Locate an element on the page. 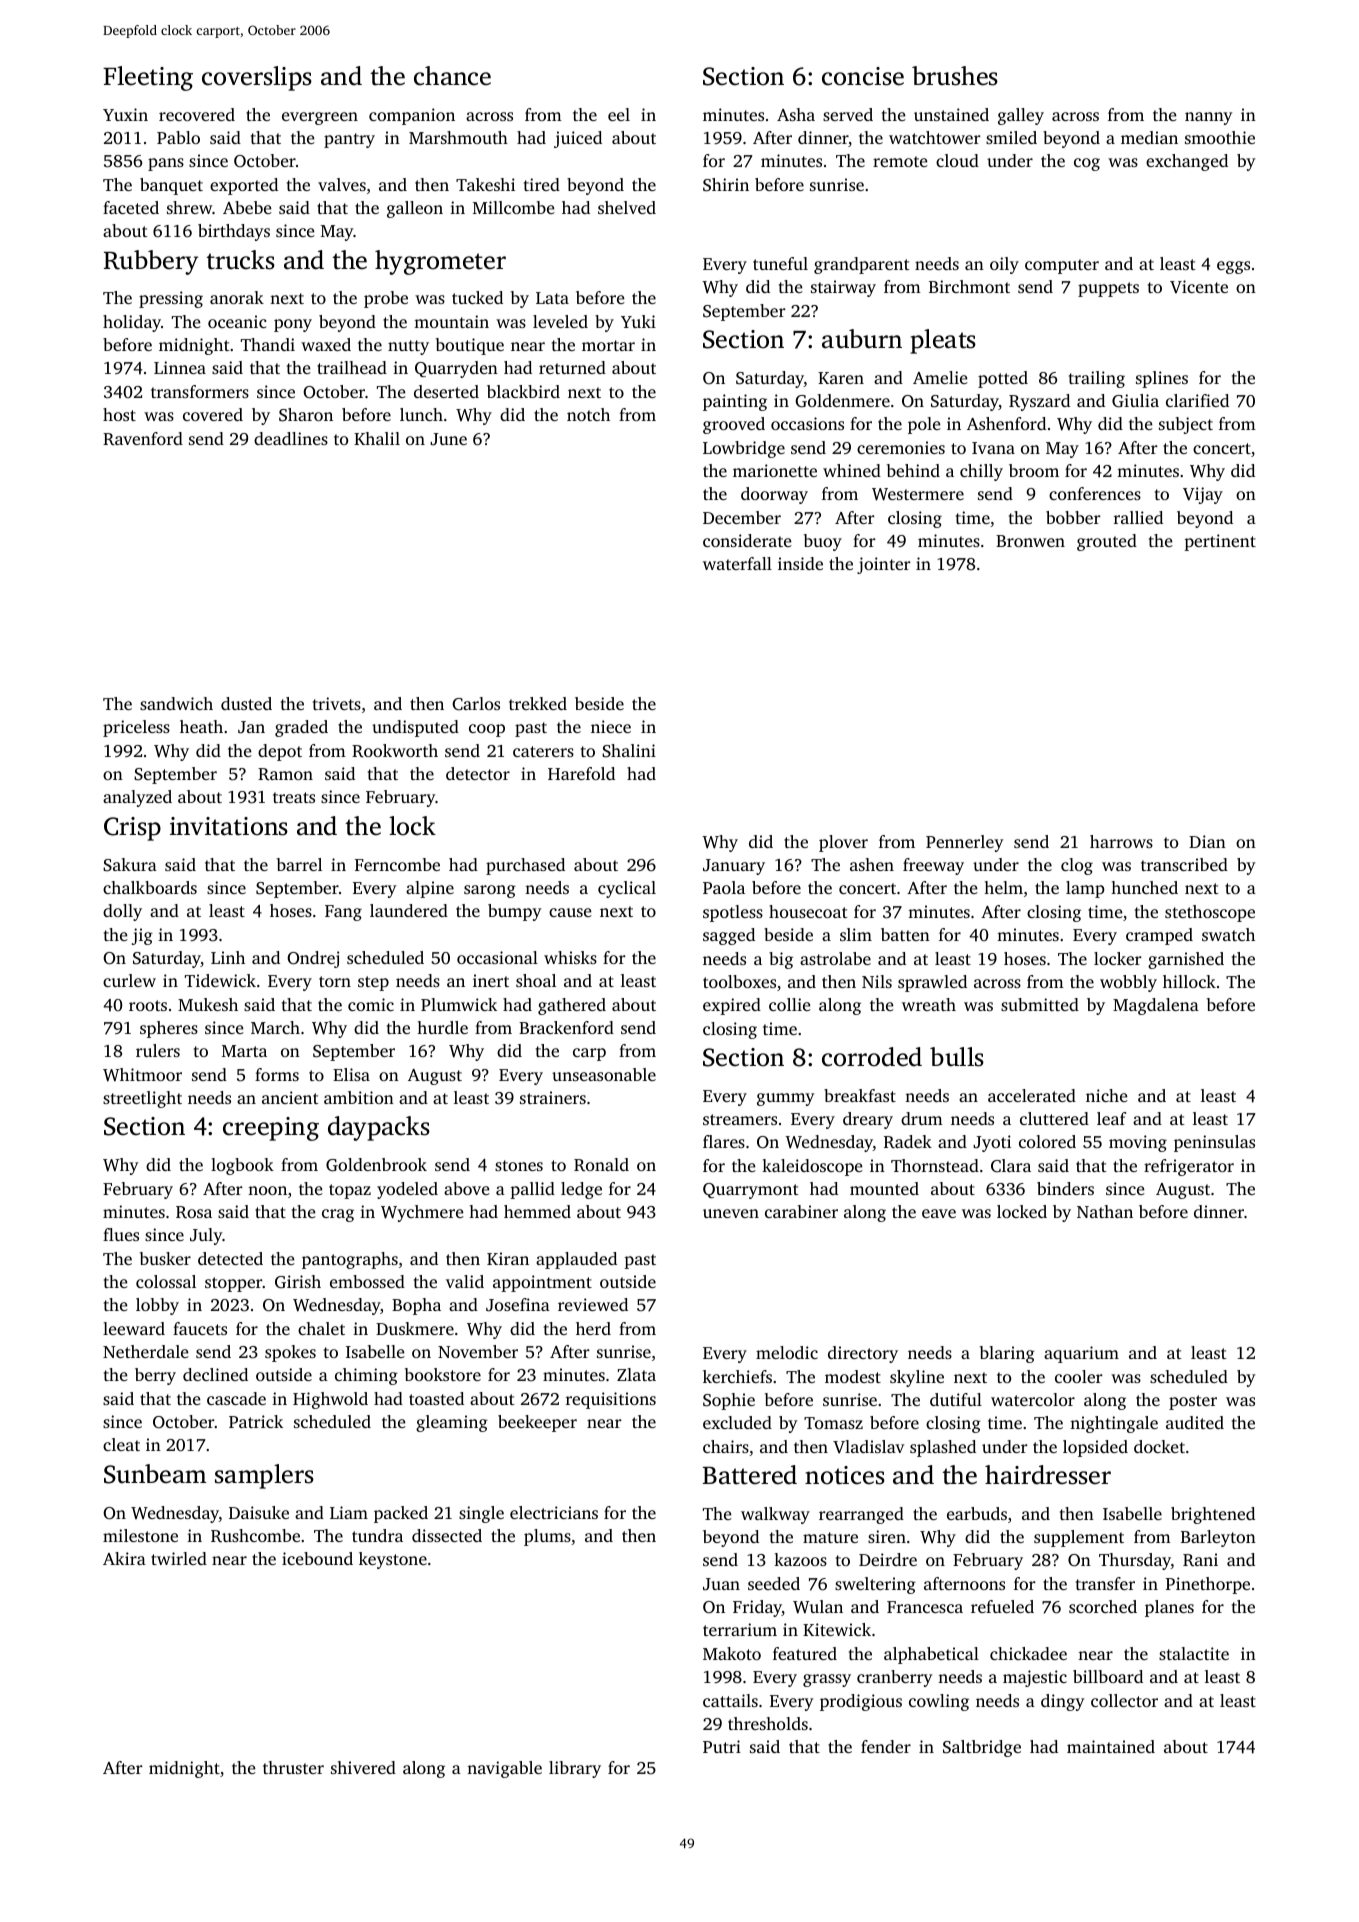 The width and height of the document is (1359, 1922). whisks is located at coordinates (570, 957).
